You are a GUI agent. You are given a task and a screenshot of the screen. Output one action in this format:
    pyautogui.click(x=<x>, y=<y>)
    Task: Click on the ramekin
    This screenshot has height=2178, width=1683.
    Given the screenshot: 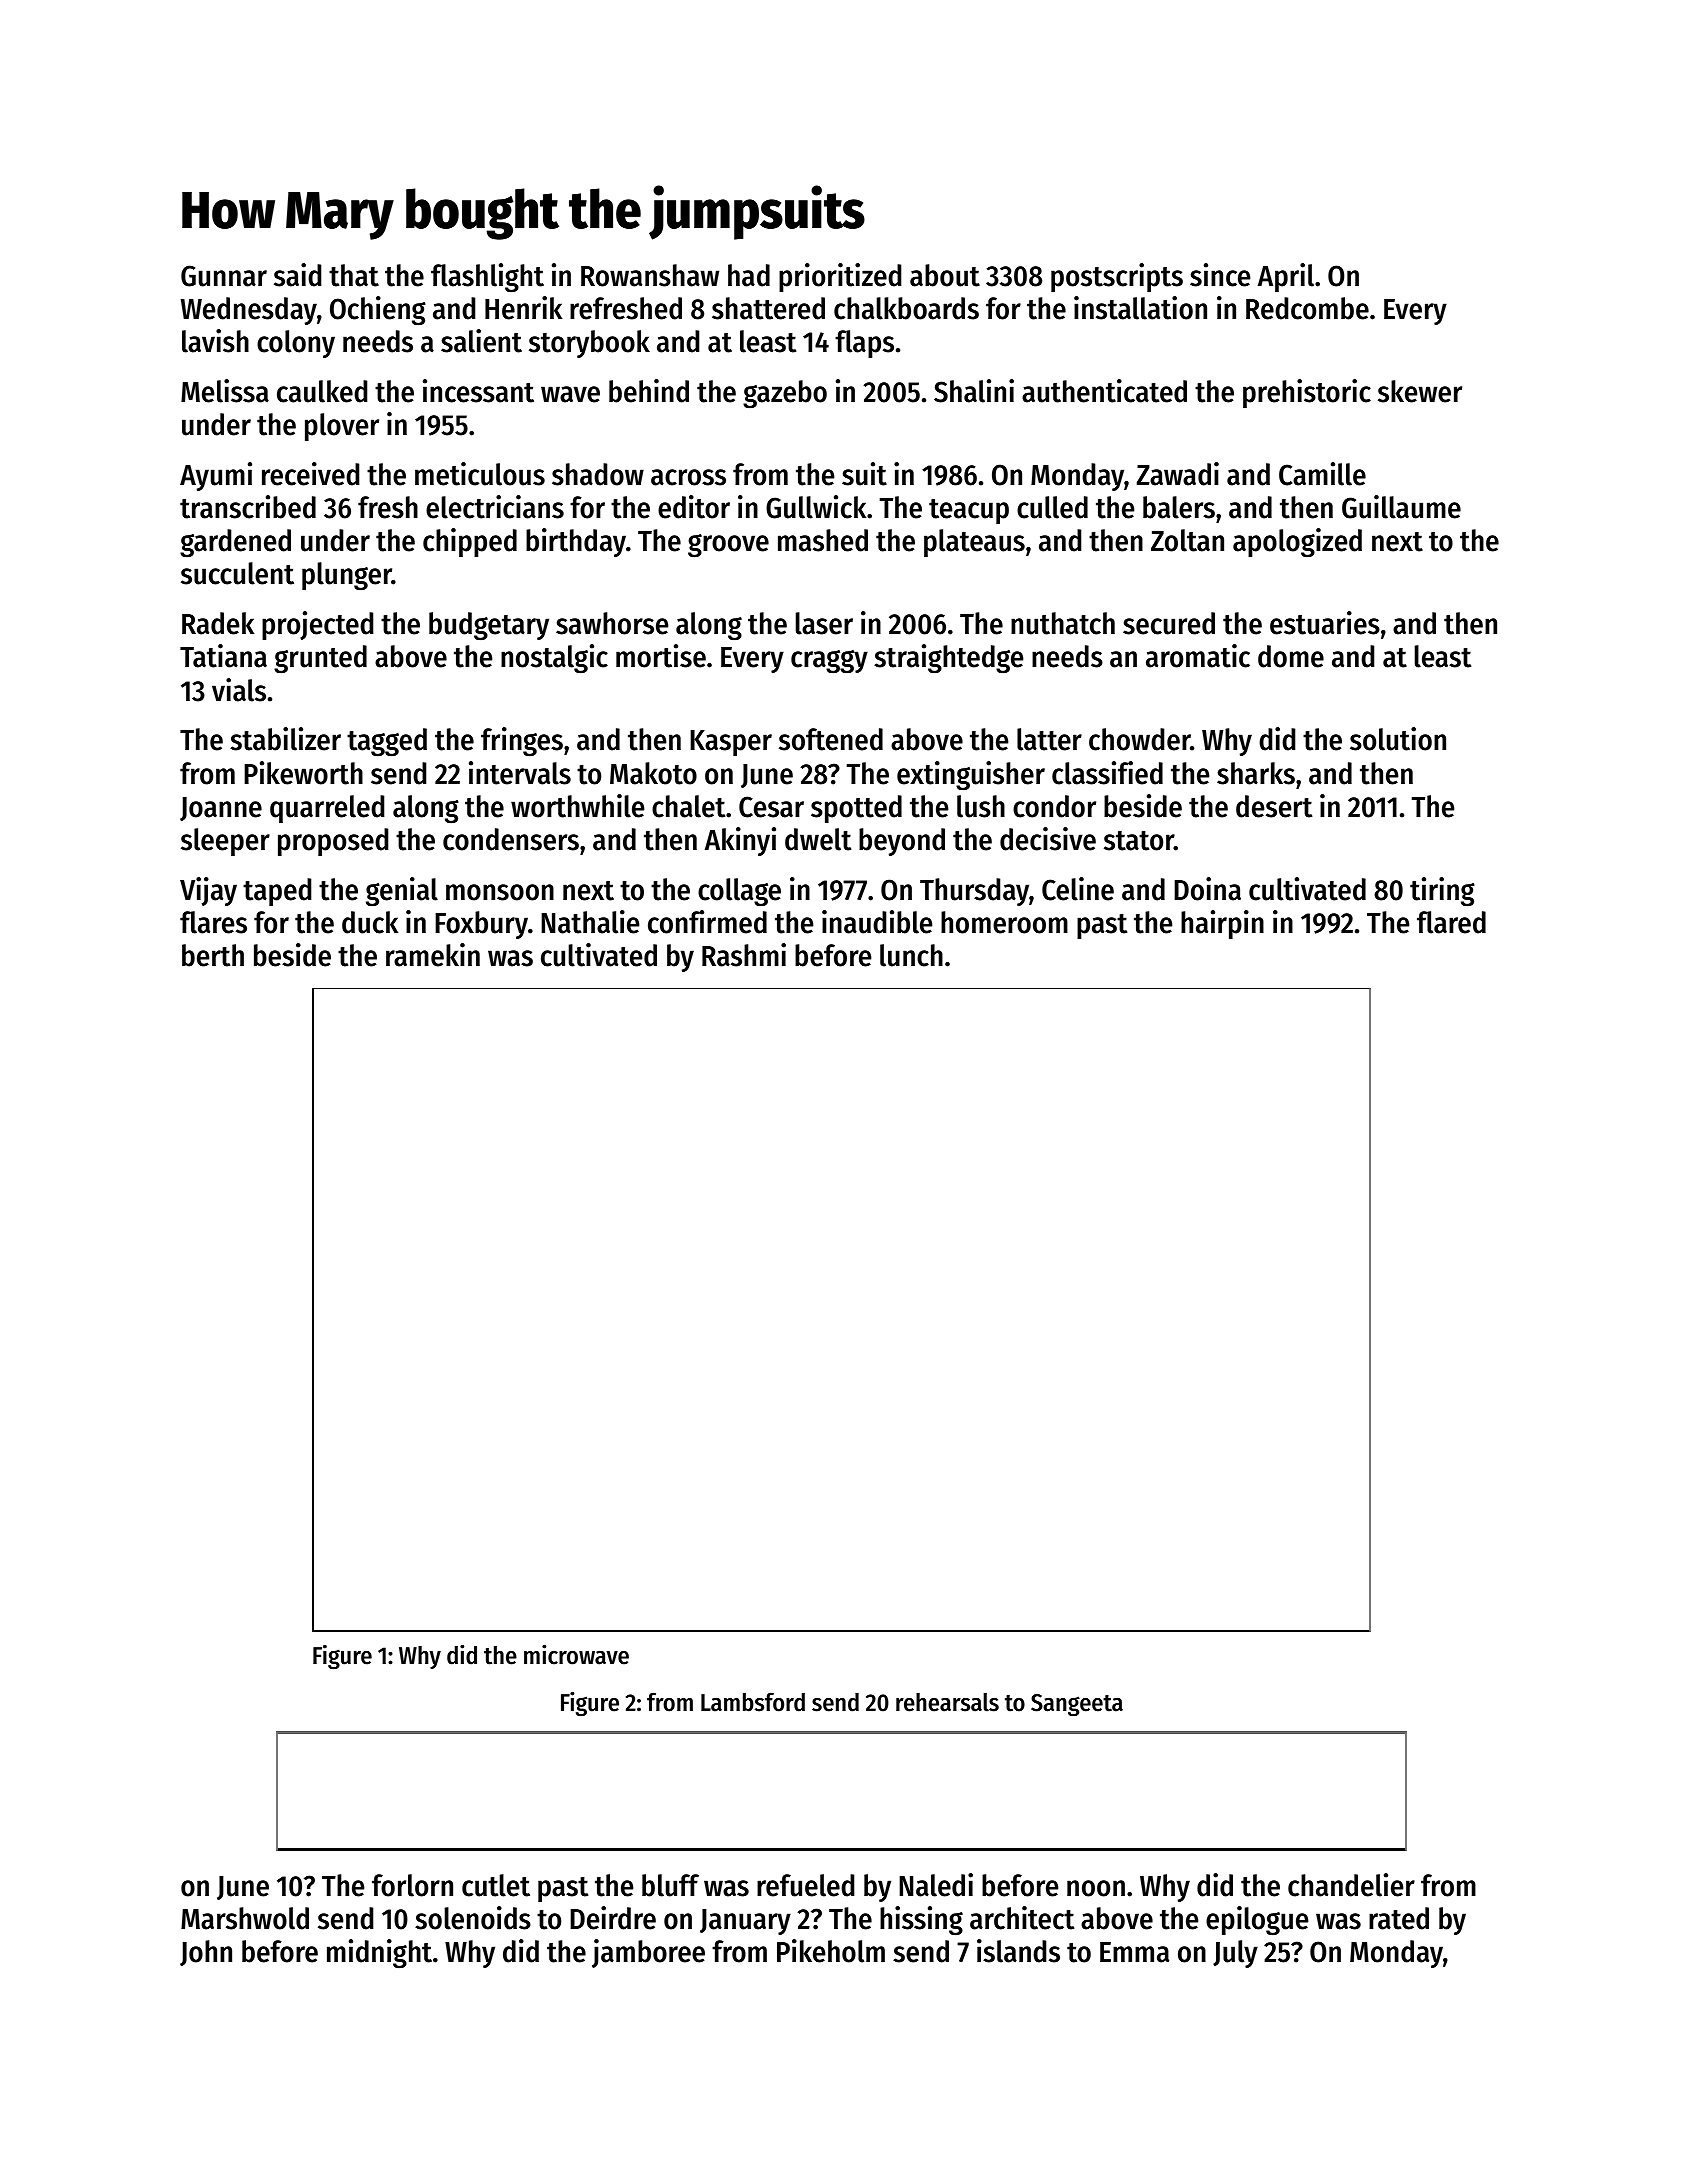 What is the action you would take?
    pyautogui.click(x=433, y=955)
